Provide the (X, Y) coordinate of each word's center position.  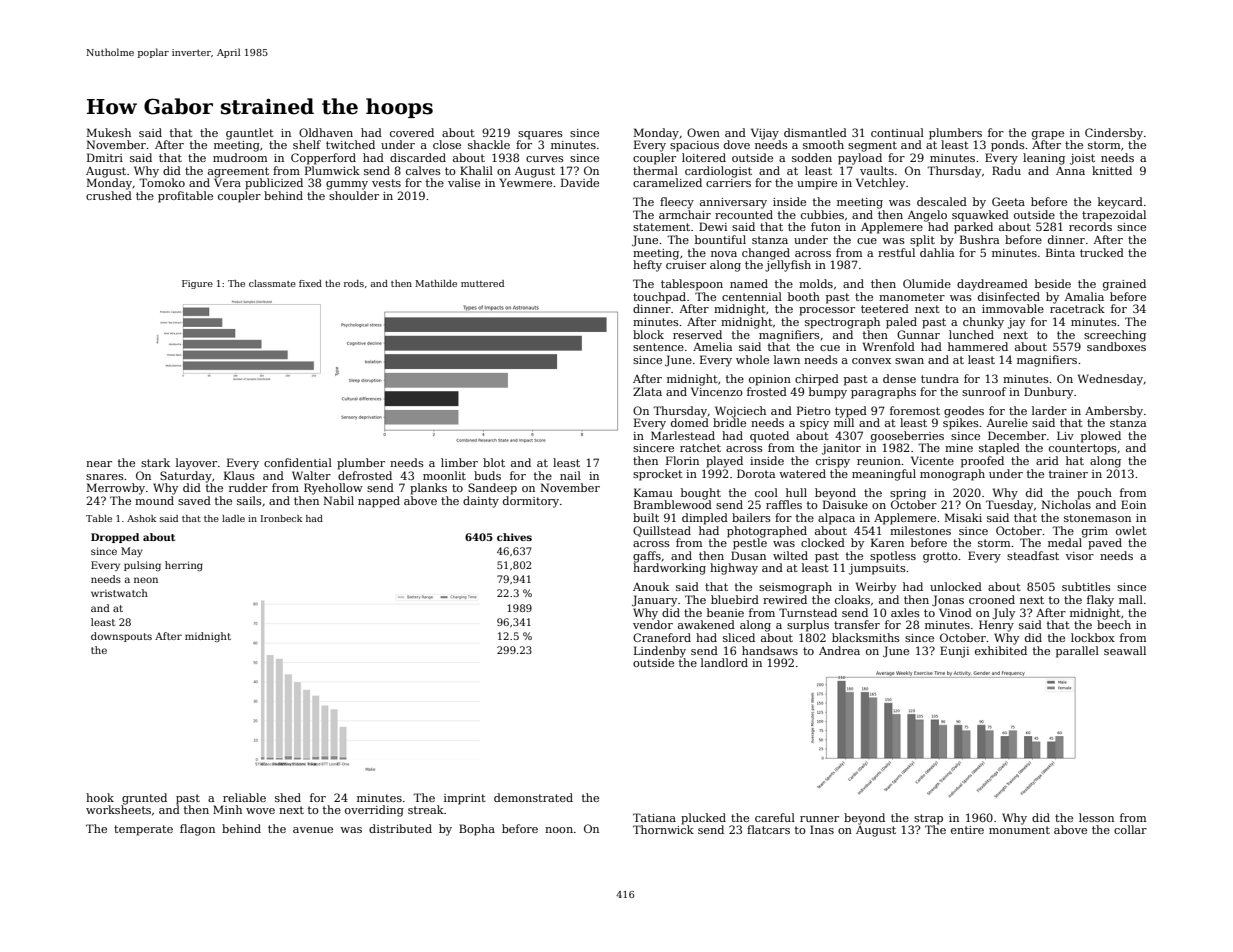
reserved (697, 334)
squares (540, 135)
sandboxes (1116, 346)
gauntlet (250, 134)
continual (897, 132)
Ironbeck (281, 518)
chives (514, 537)
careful (775, 817)
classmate (272, 283)
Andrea (839, 650)
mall (1131, 599)
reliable (244, 797)
